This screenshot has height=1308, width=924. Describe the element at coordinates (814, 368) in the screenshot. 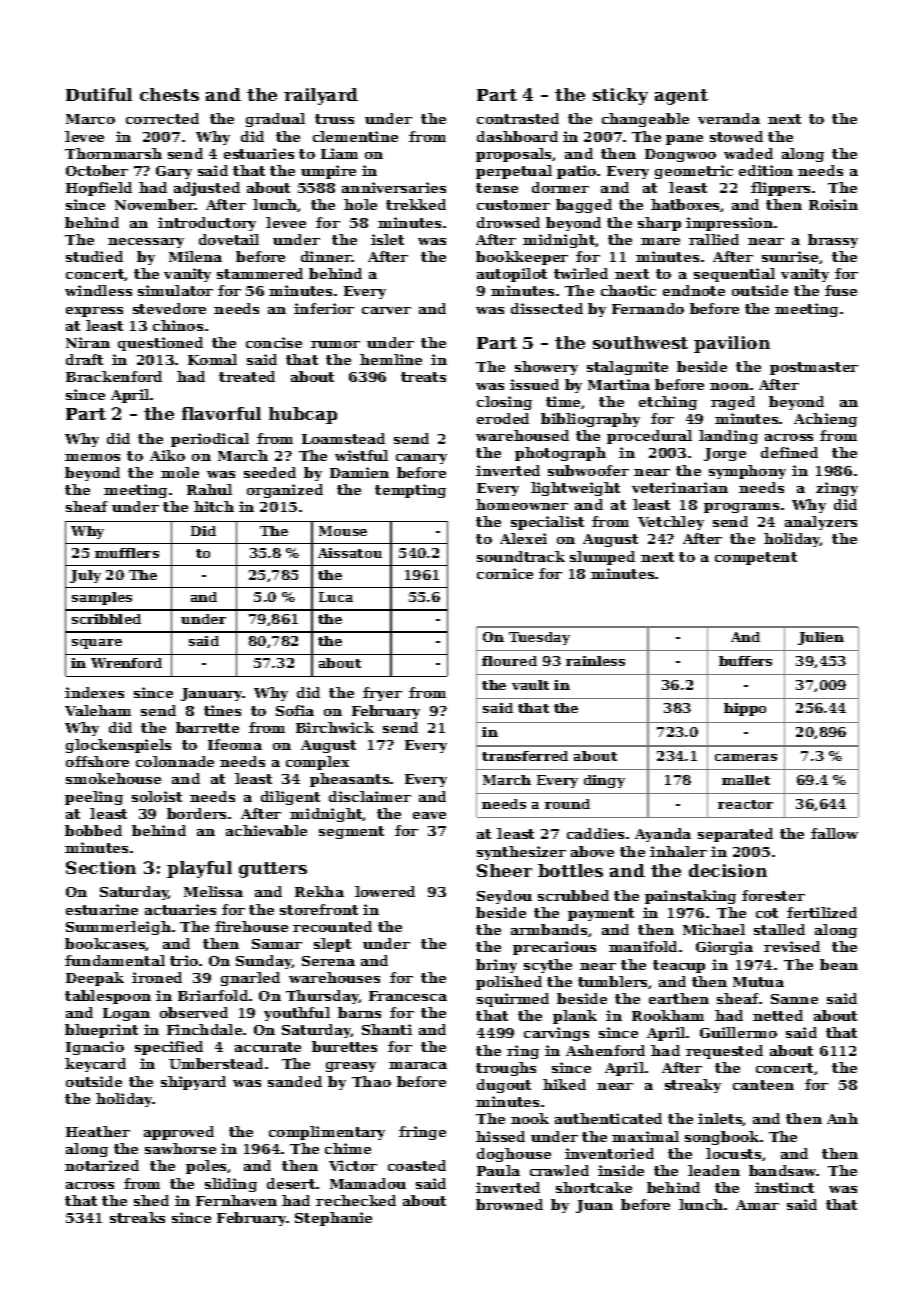

I see `postmaster` at that location.
